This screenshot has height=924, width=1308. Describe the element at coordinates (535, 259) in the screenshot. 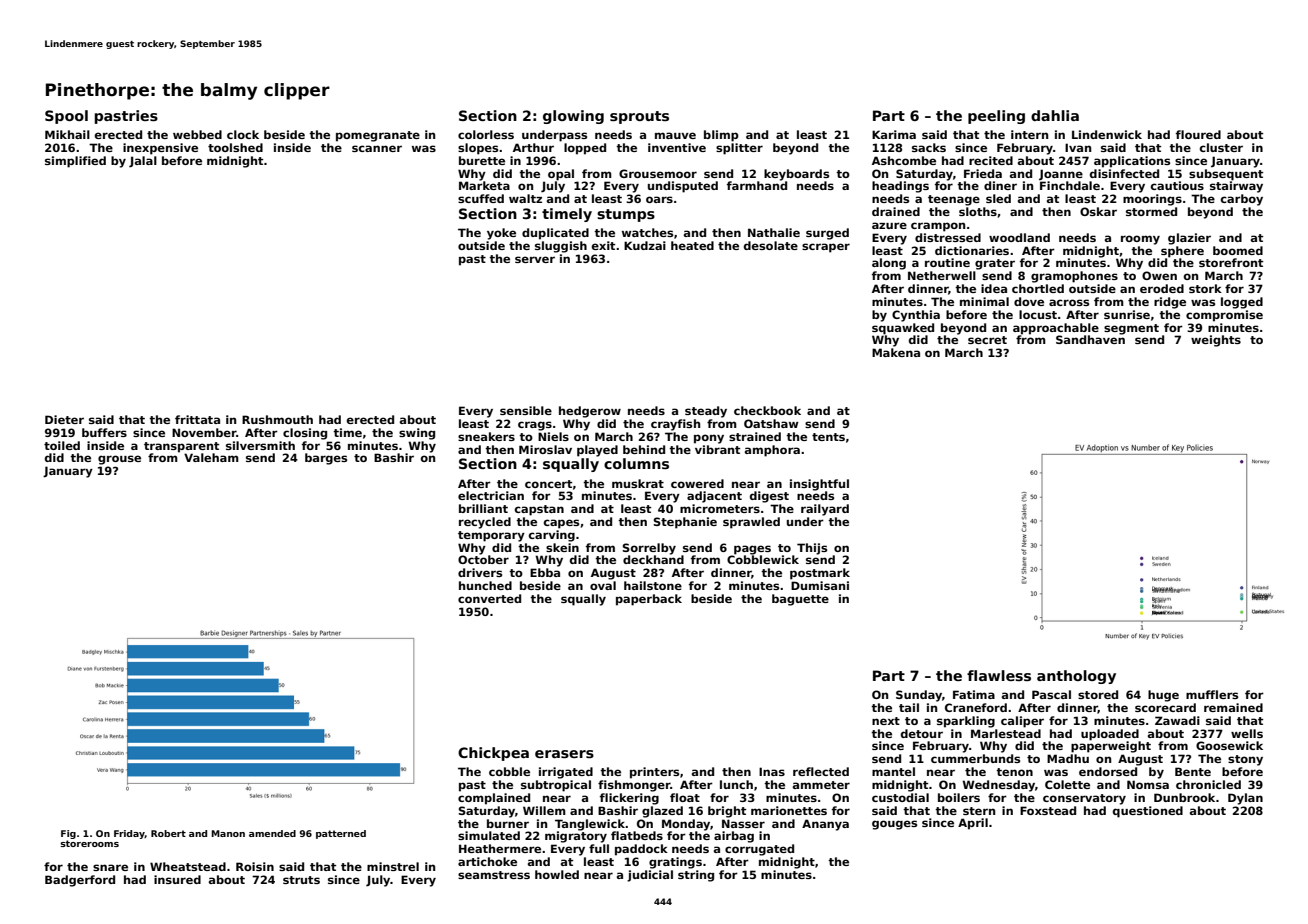

I see `server` at that location.
